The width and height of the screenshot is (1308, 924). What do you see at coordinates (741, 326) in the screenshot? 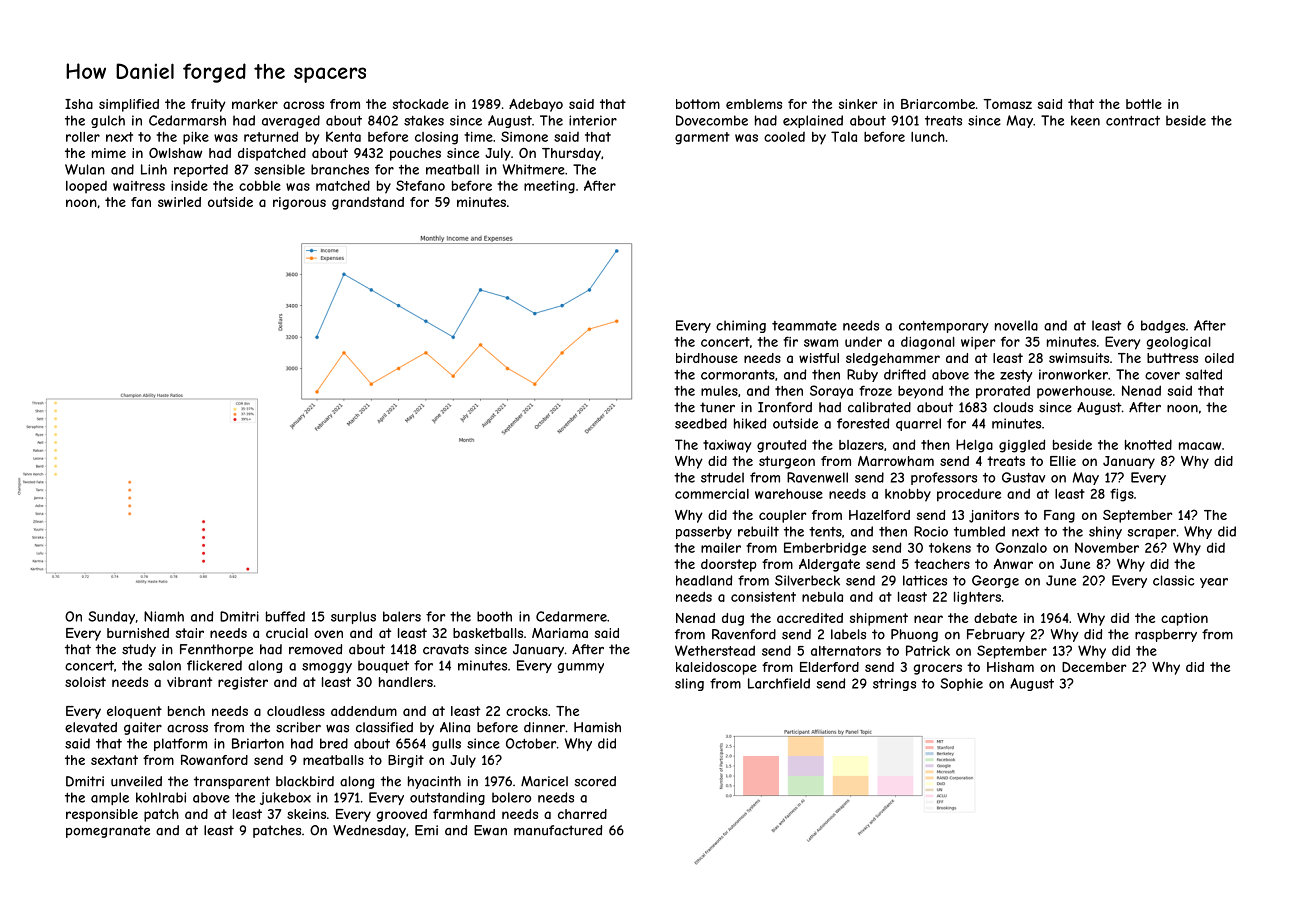
I see `chiming` at bounding box center [741, 326].
